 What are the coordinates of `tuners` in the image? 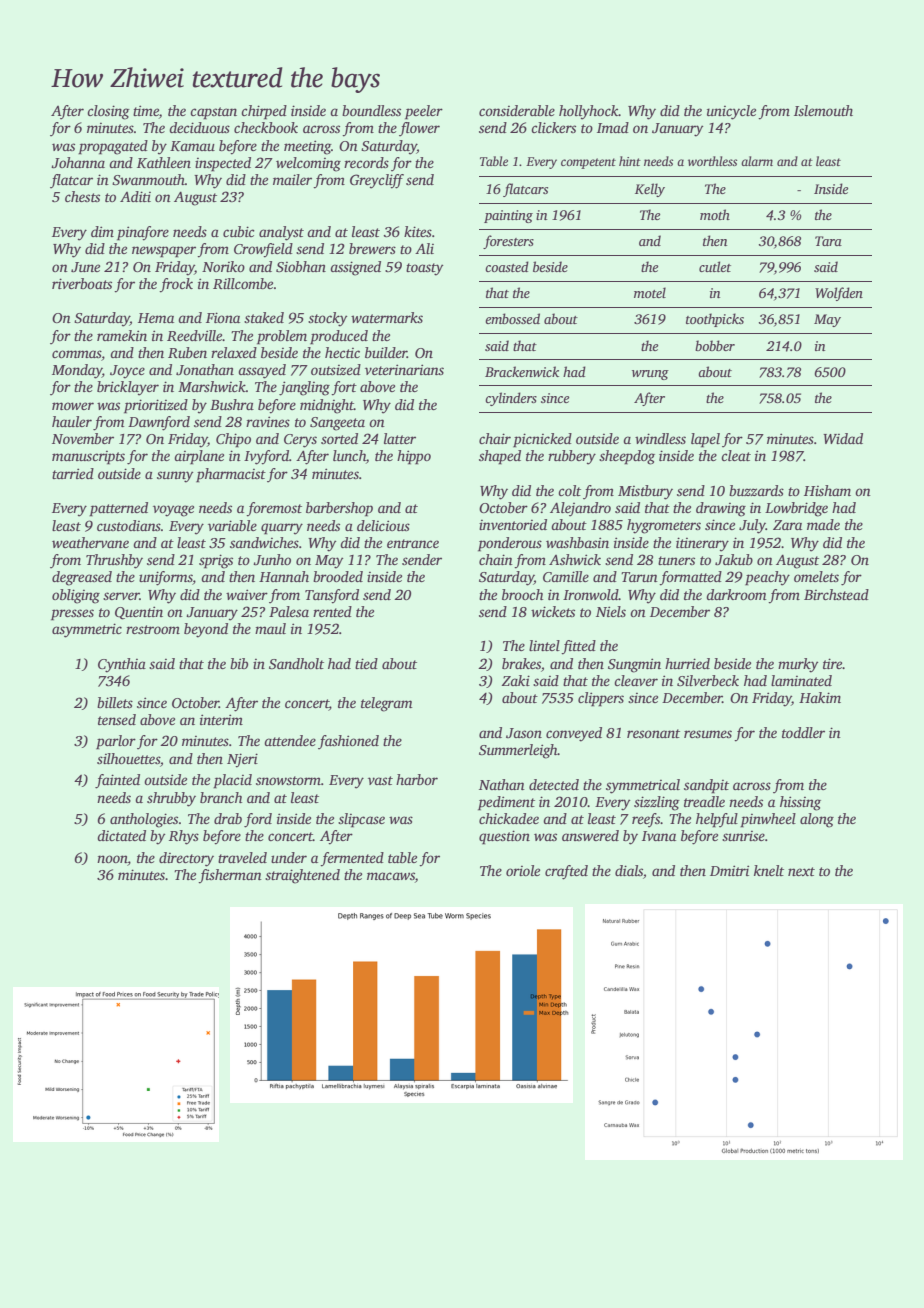 It's located at (676, 560).
